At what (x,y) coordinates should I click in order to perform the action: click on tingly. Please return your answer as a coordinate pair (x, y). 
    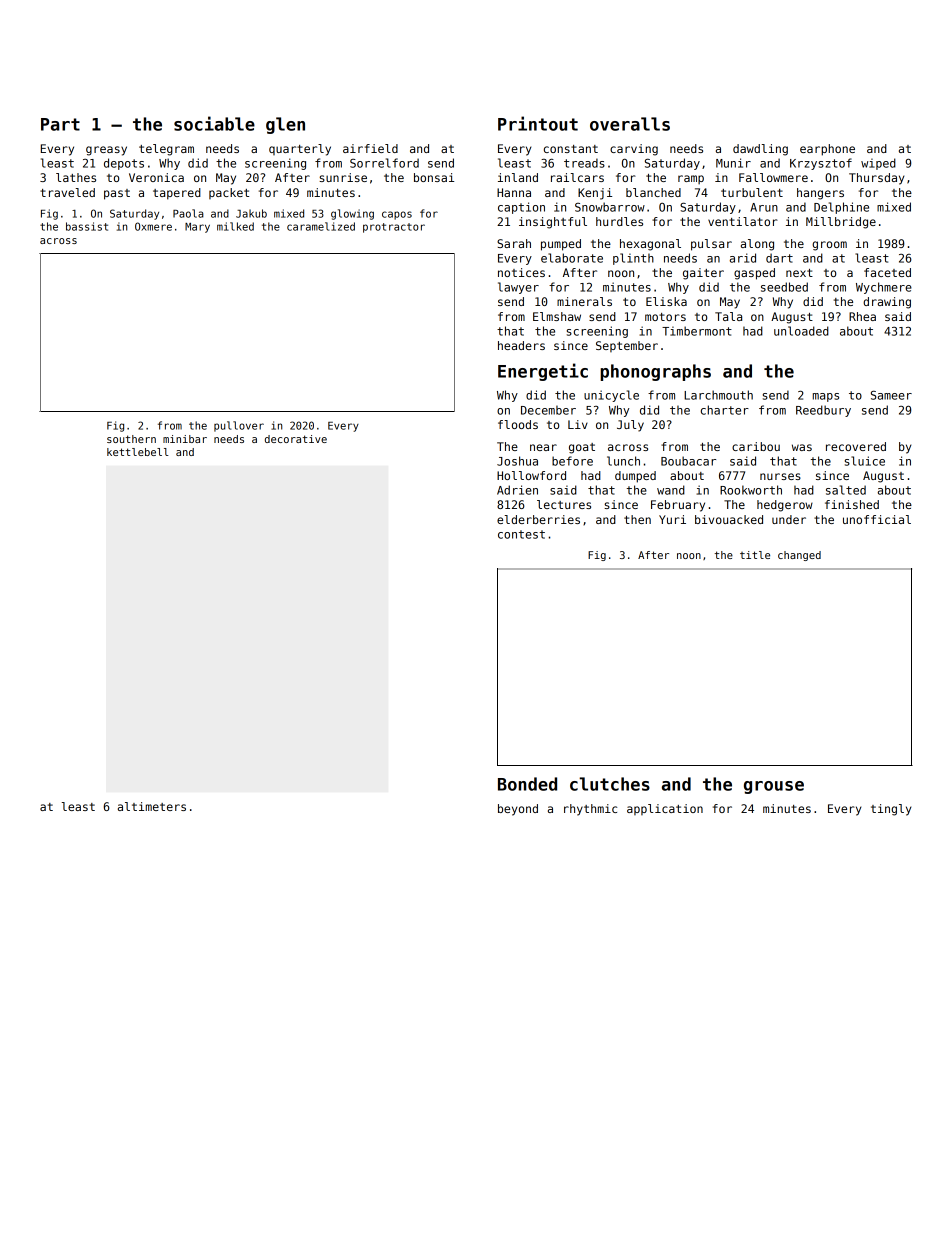
    Looking at the image, I should click on (891, 810).
